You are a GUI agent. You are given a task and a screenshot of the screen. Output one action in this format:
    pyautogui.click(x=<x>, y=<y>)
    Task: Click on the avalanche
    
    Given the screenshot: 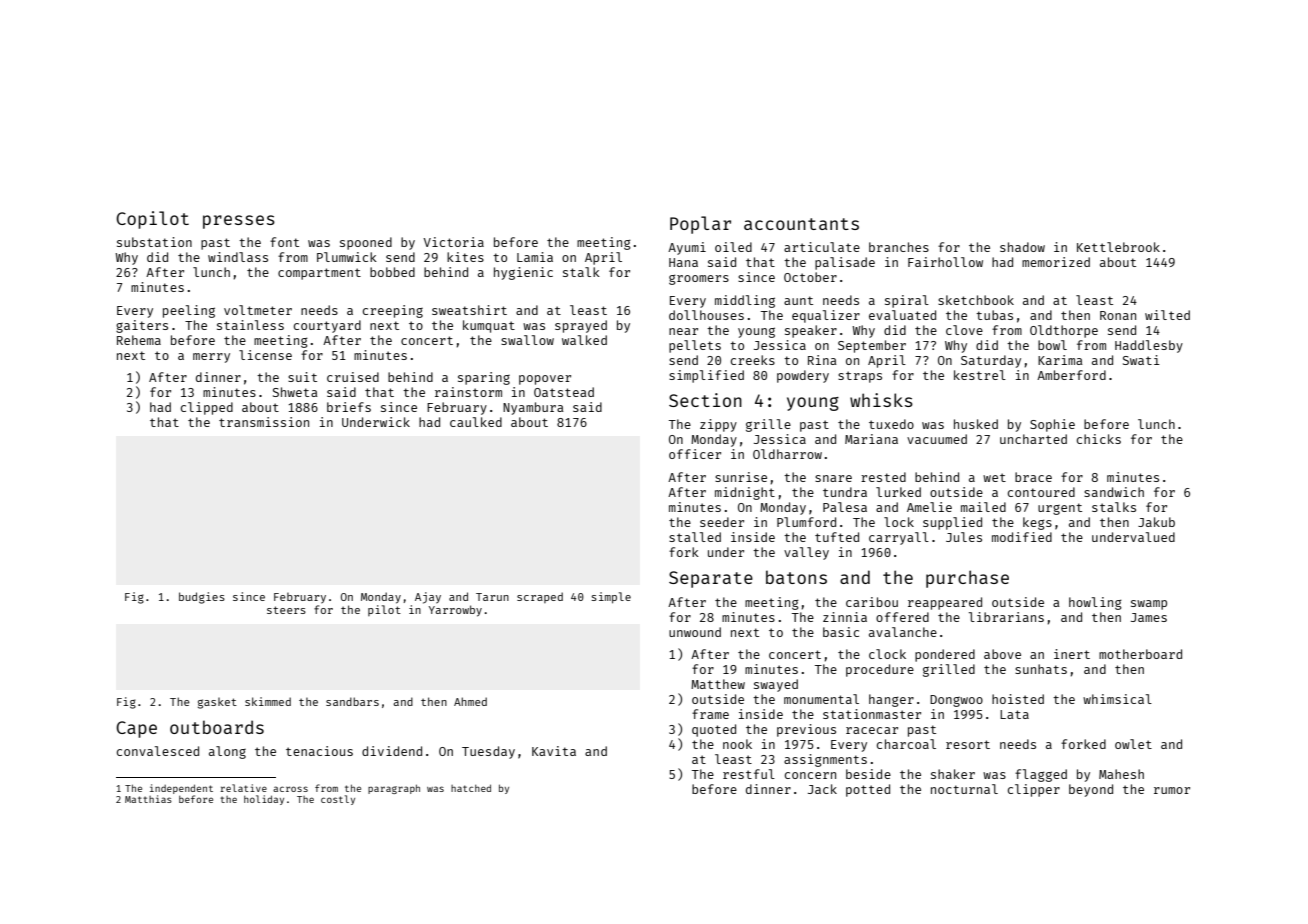 What is the action you would take?
    pyautogui.click(x=903, y=632)
